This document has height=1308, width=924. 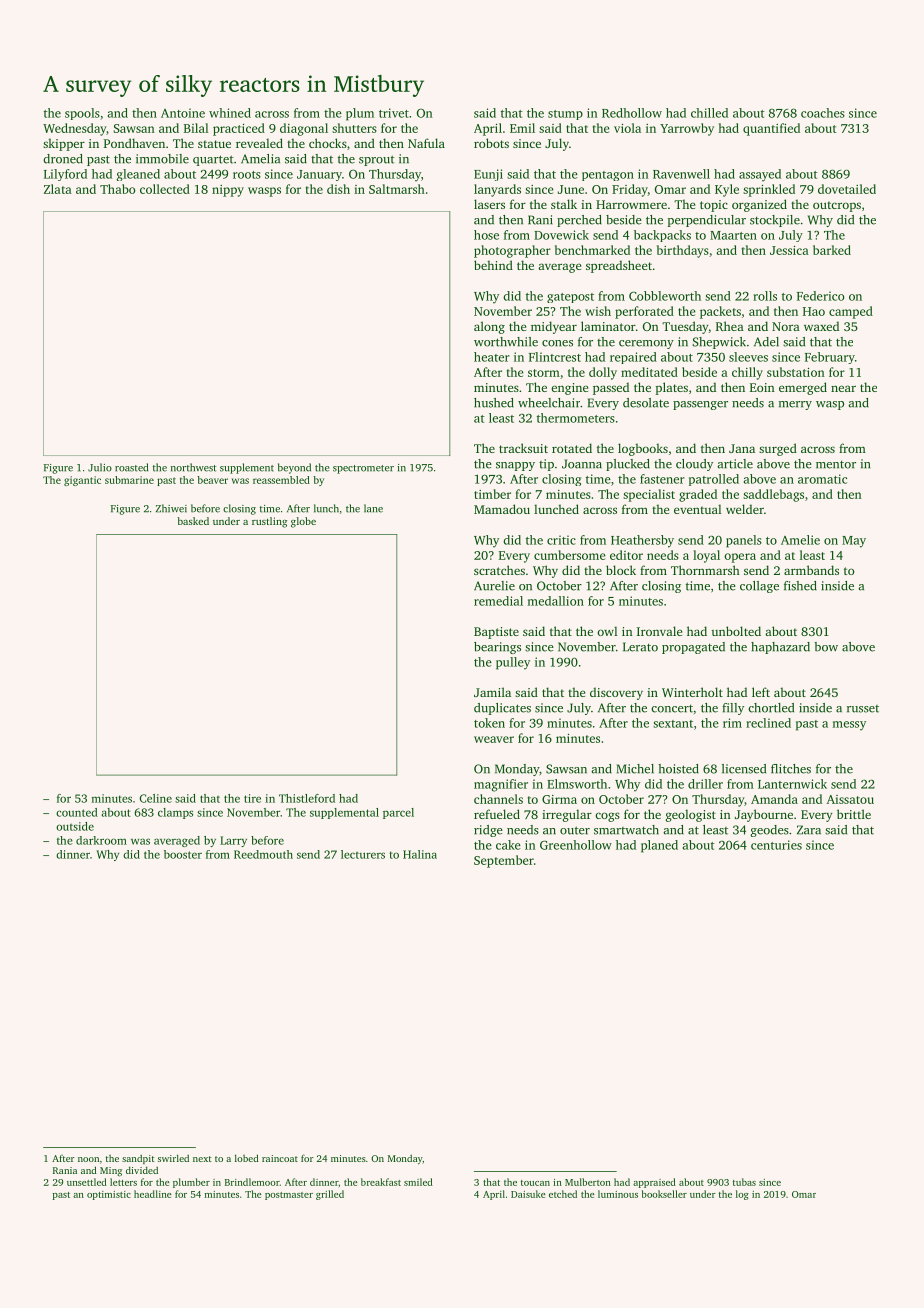 What do you see at coordinates (489, 327) in the document?
I see `along` at bounding box center [489, 327].
